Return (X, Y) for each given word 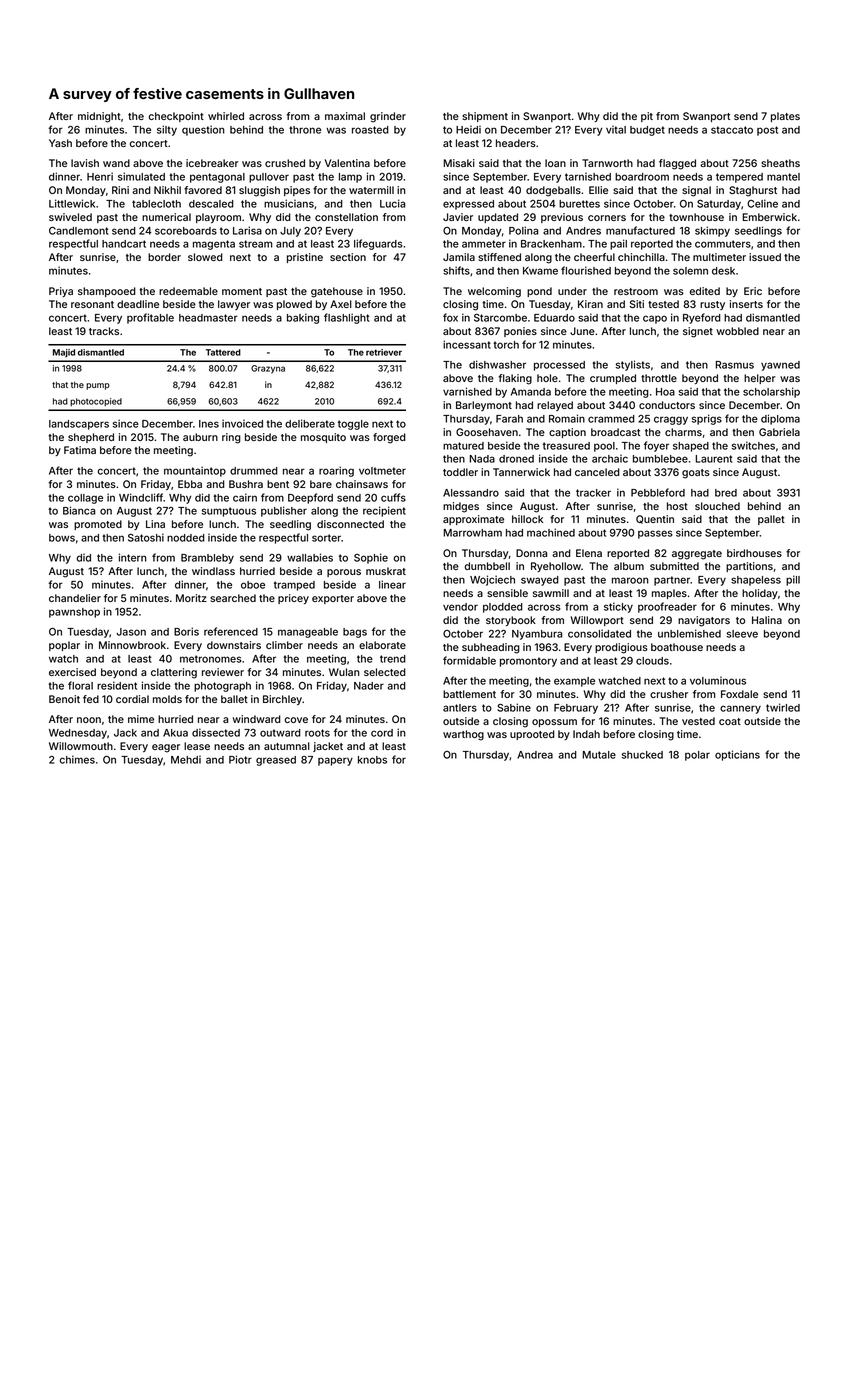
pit (647, 117)
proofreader (667, 607)
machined (551, 532)
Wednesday (78, 734)
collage (85, 499)
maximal (345, 116)
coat (730, 721)
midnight (99, 117)
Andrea (535, 755)
